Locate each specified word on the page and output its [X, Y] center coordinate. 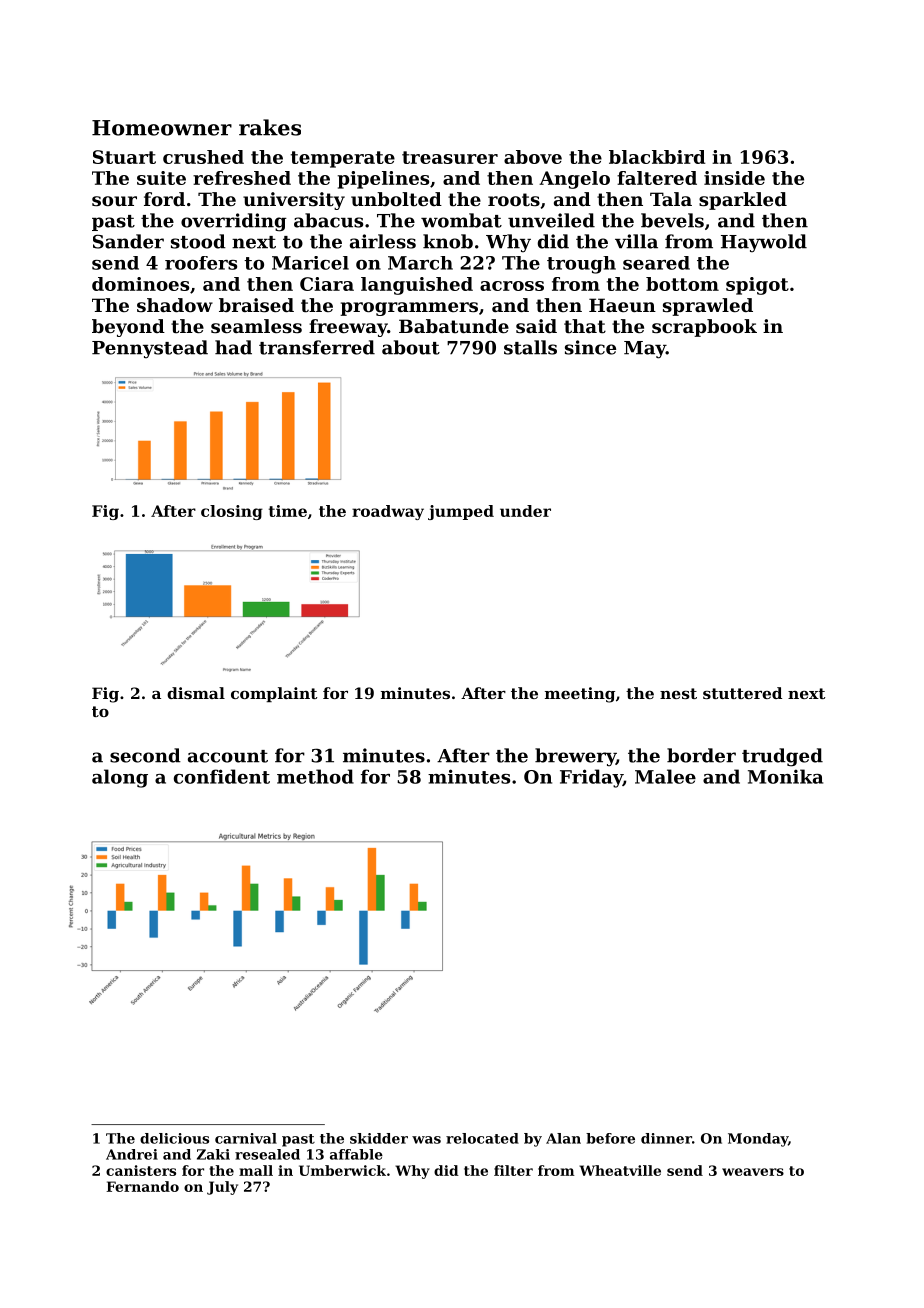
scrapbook [704, 328]
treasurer [450, 157]
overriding [234, 222]
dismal [196, 693]
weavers [753, 1172]
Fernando [142, 1186]
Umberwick [342, 1170]
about [411, 347]
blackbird [657, 157]
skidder [379, 1138]
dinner [666, 1138]
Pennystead [150, 349]
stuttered [742, 693]
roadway [388, 512]
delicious [174, 1138]
